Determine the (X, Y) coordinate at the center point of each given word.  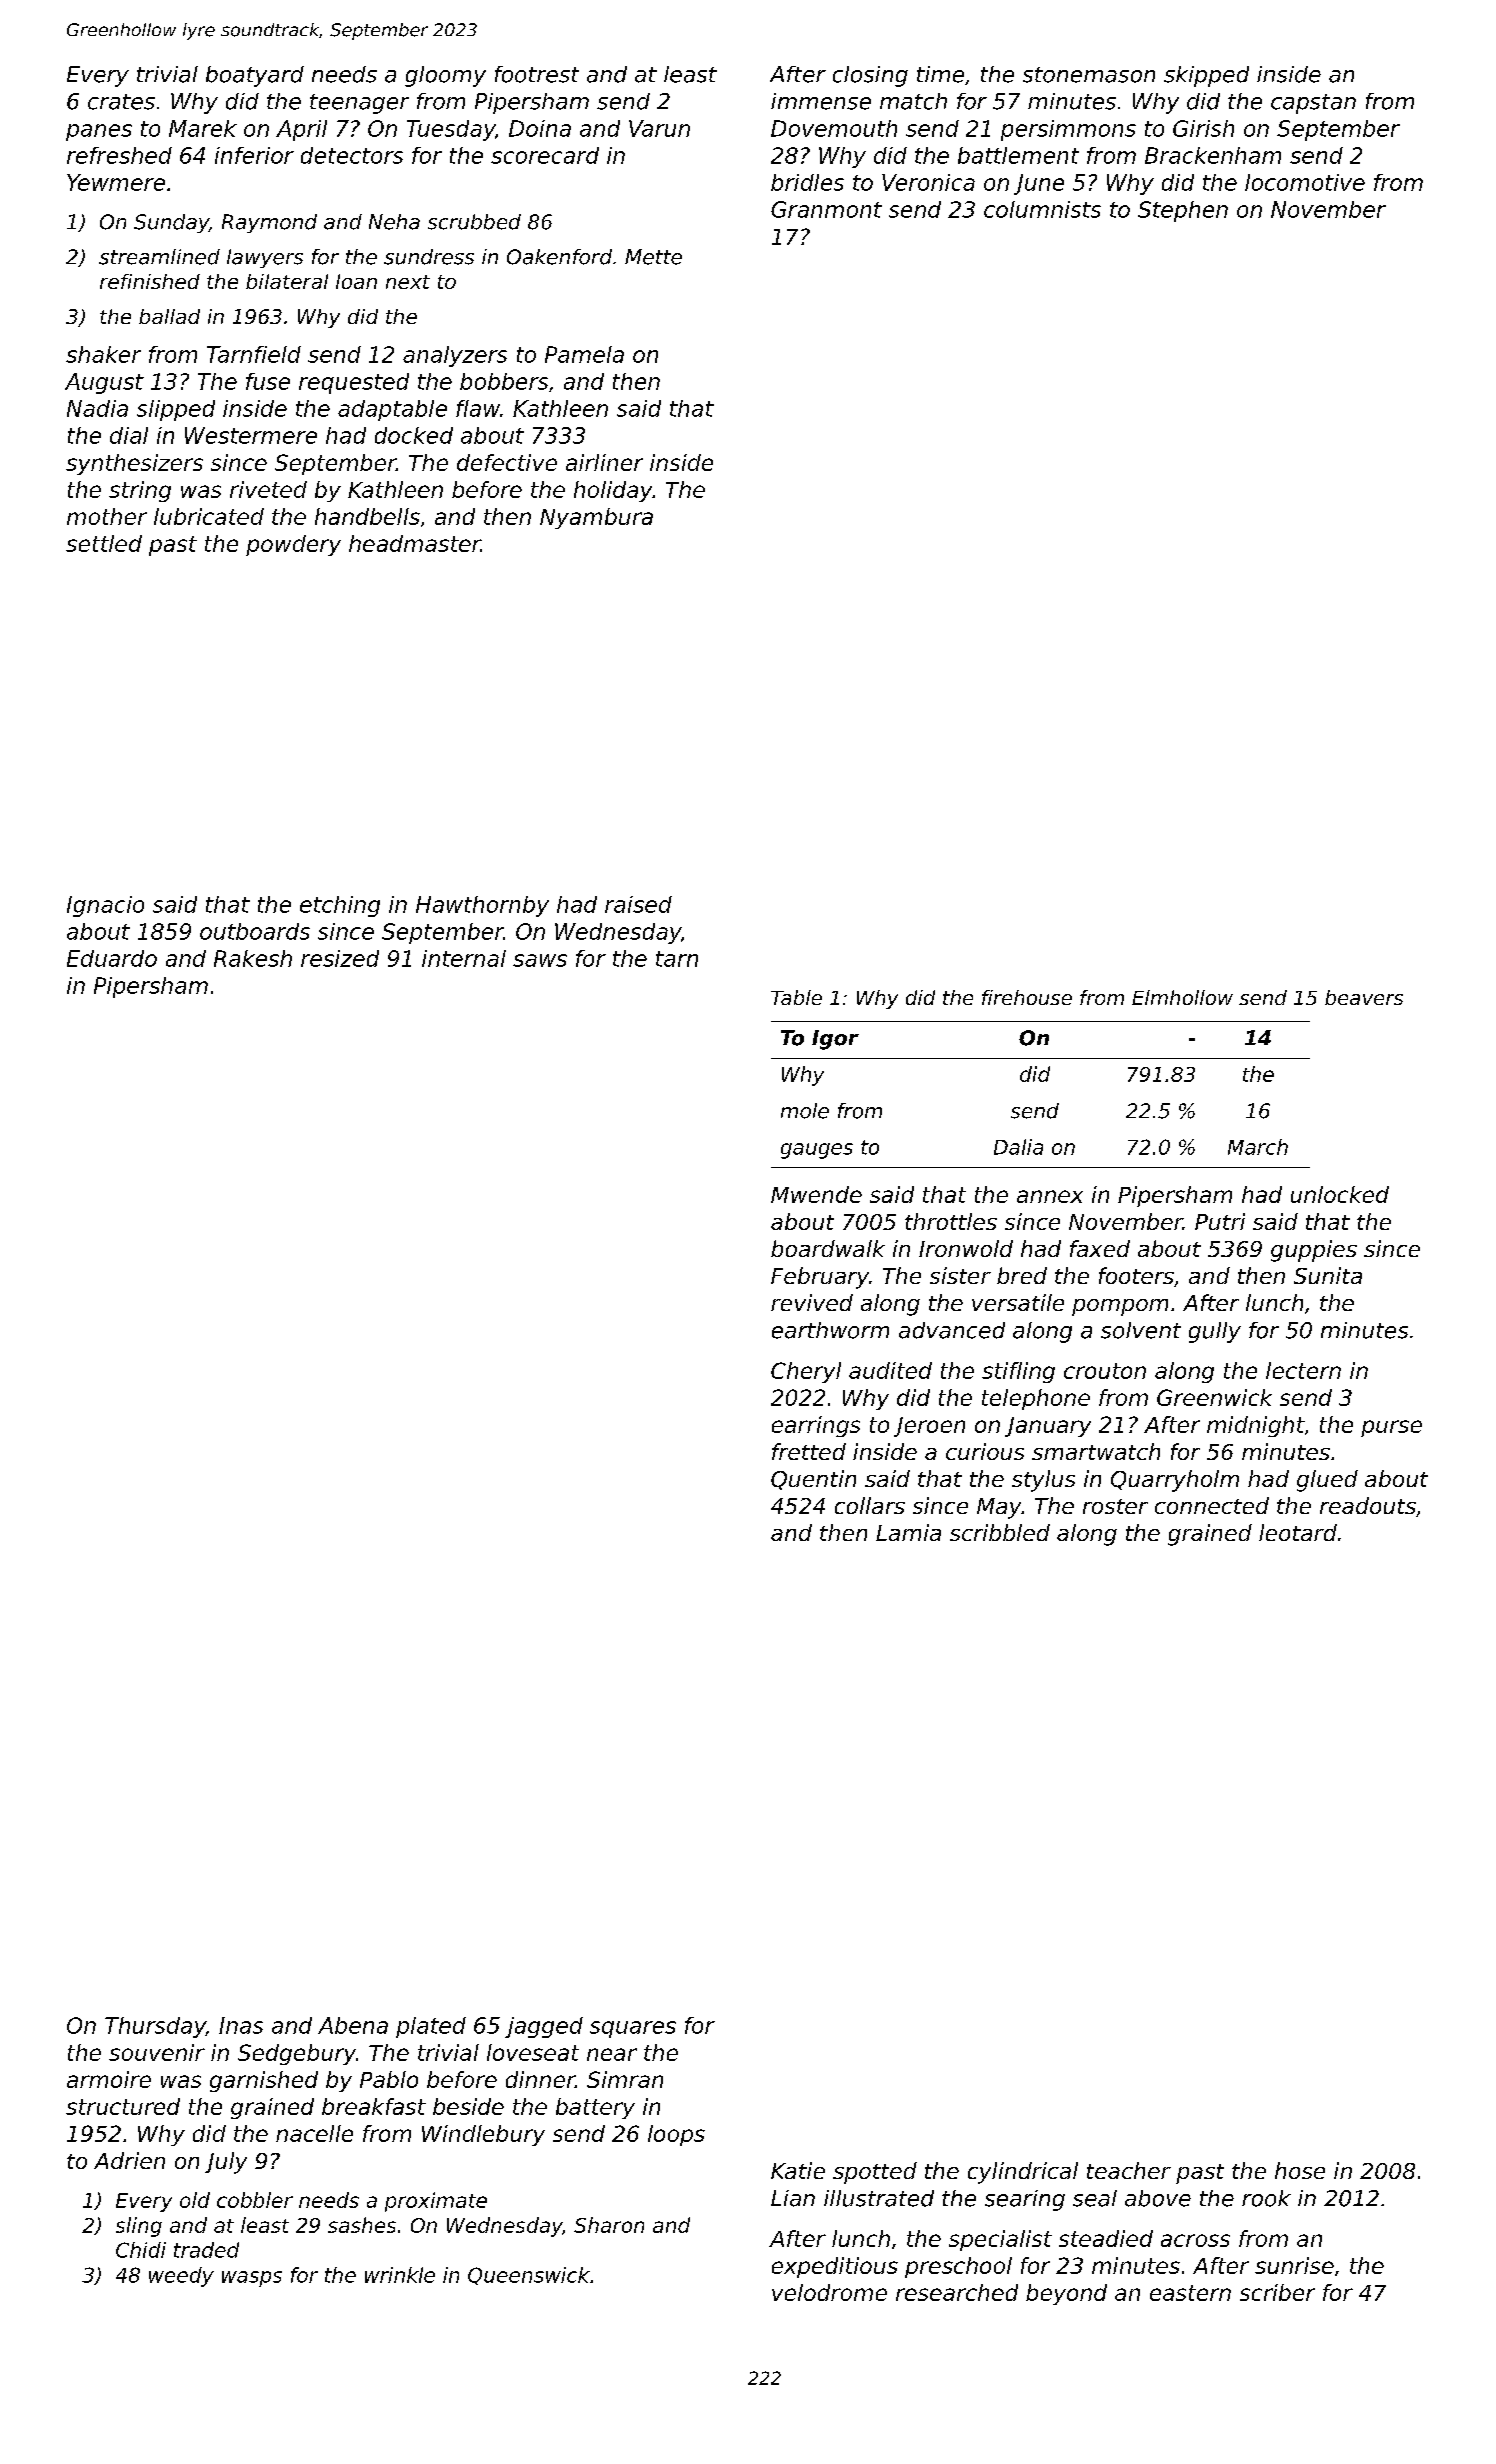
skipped (1206, 76)
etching (340, 906)
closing (870, 76)
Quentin (813, 1480)
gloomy (445, 76)
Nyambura (596, 518)
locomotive (1305, 182)
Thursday (155, 2027)
